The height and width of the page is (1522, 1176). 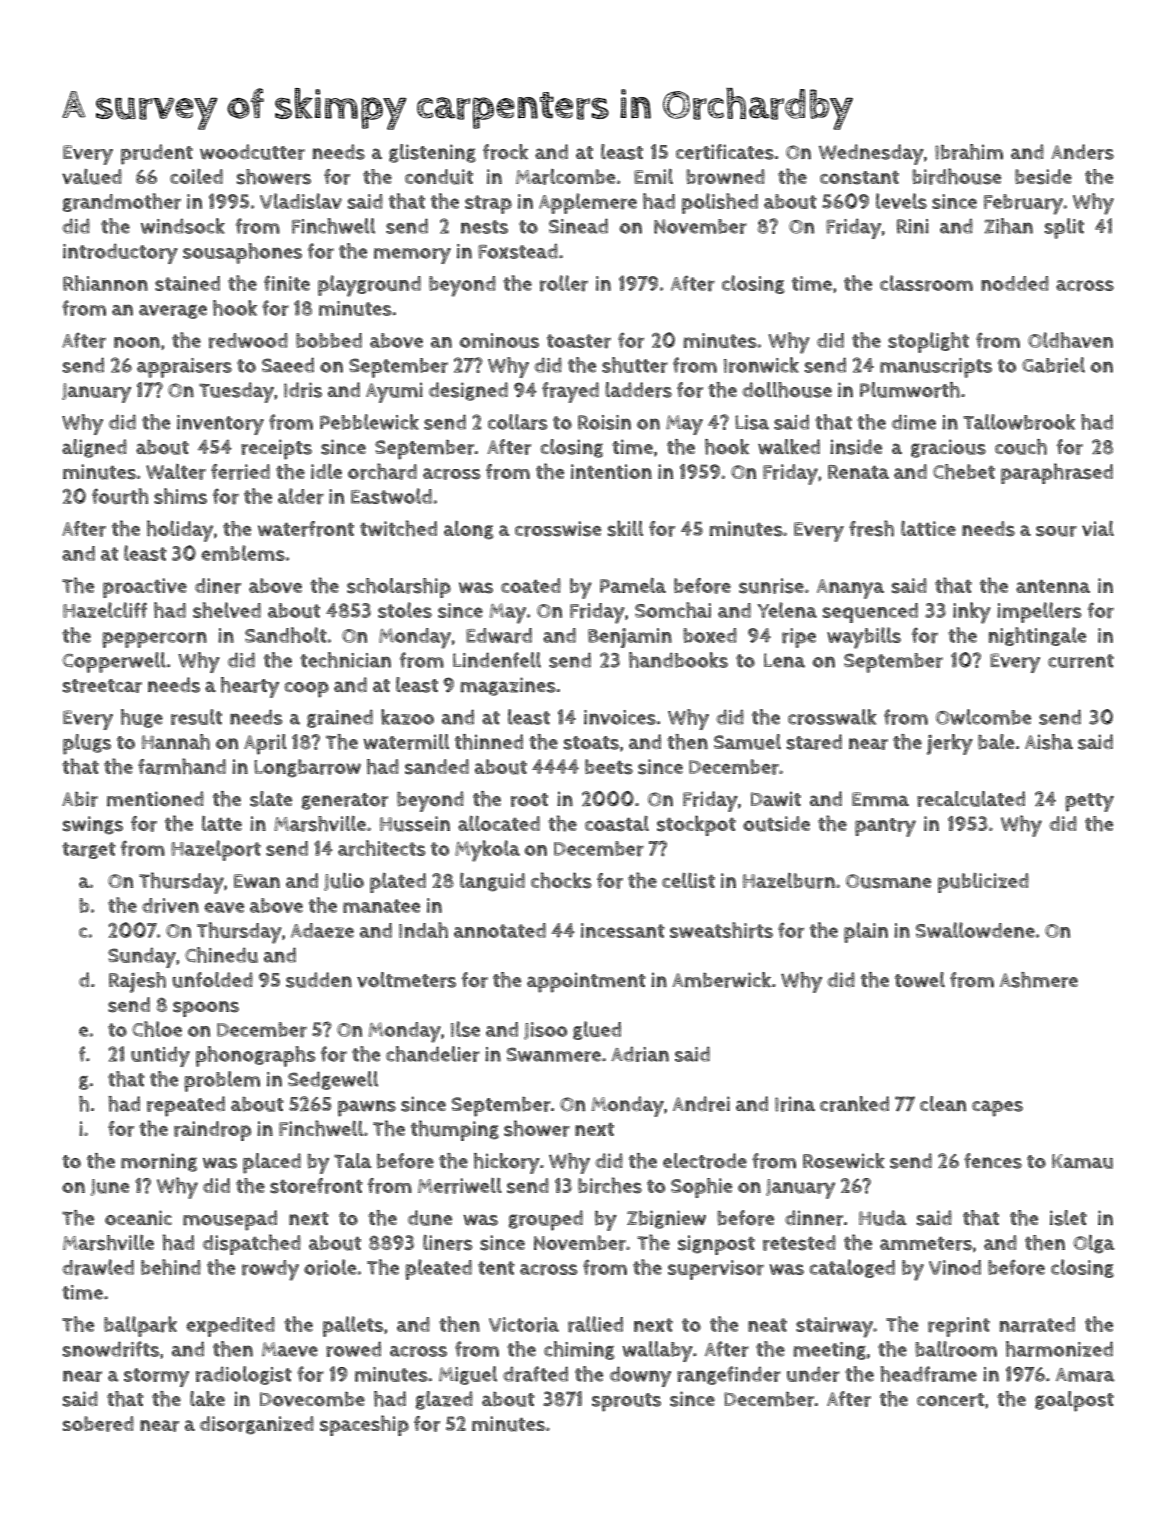 I want to click on sequenced, so click(x=870, y=613).
